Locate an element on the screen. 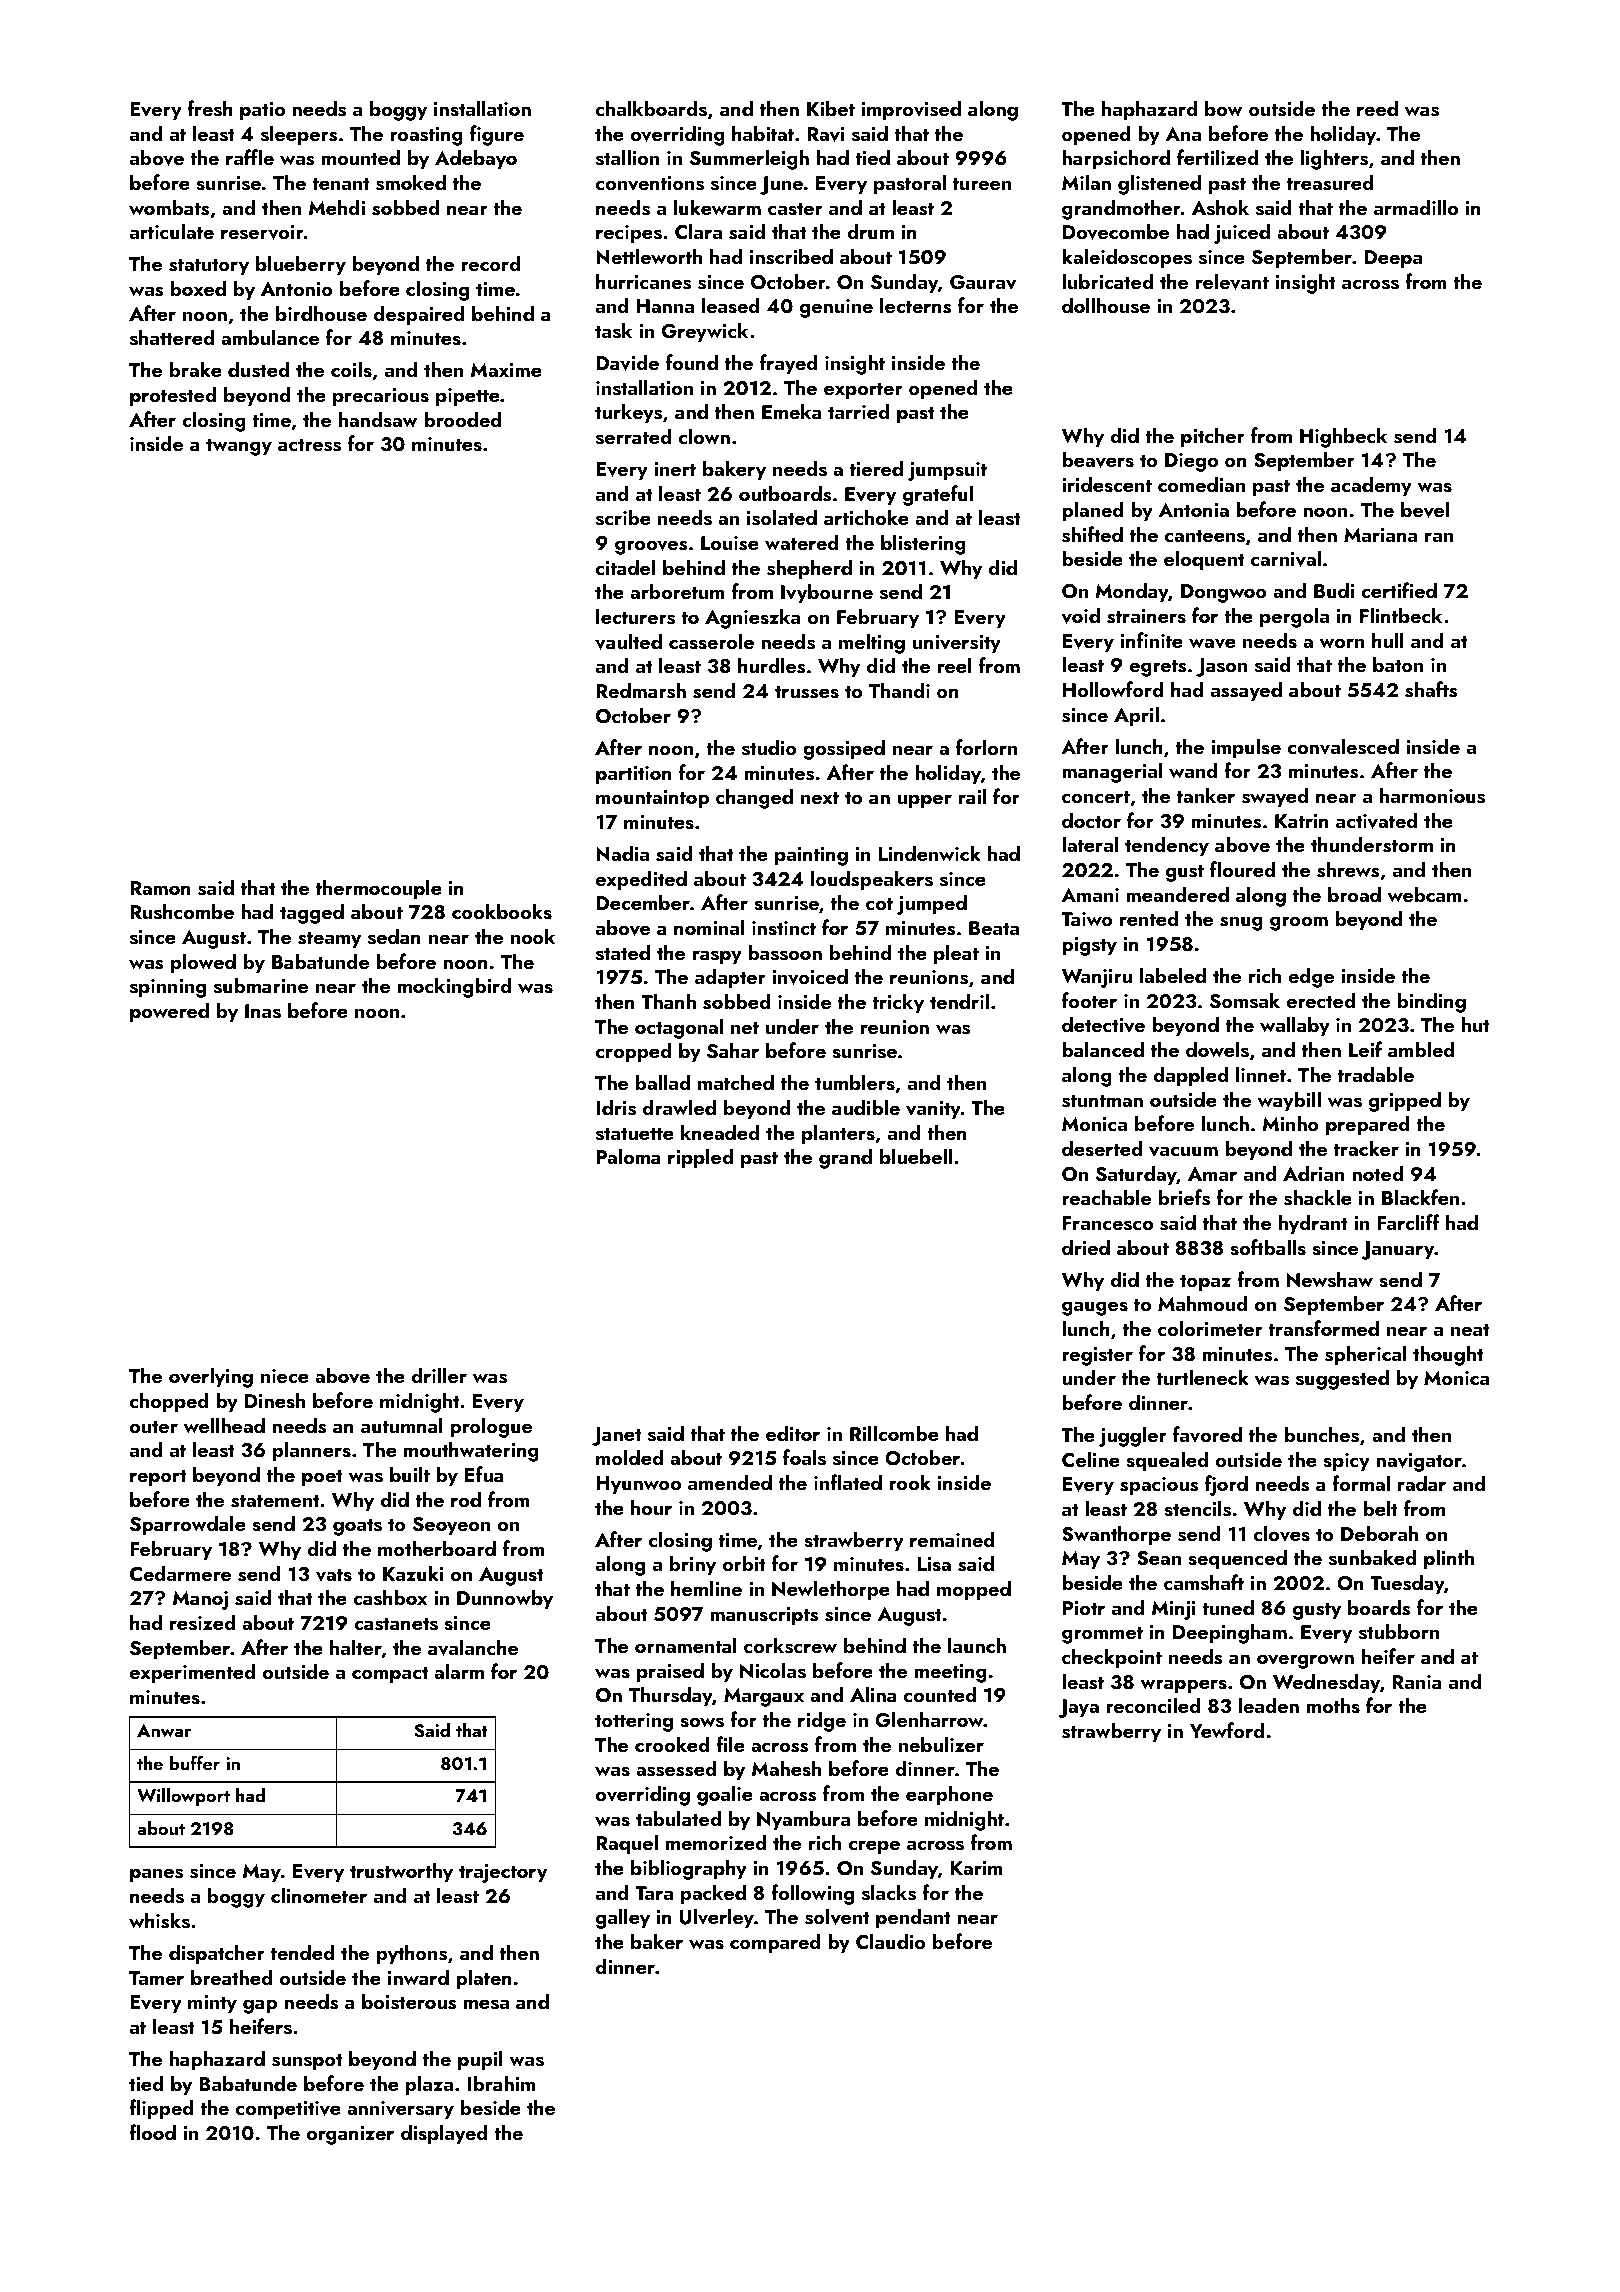 The height and width of the screenshot is (2292, 1620). figure is located at coordinates (497, 135).
